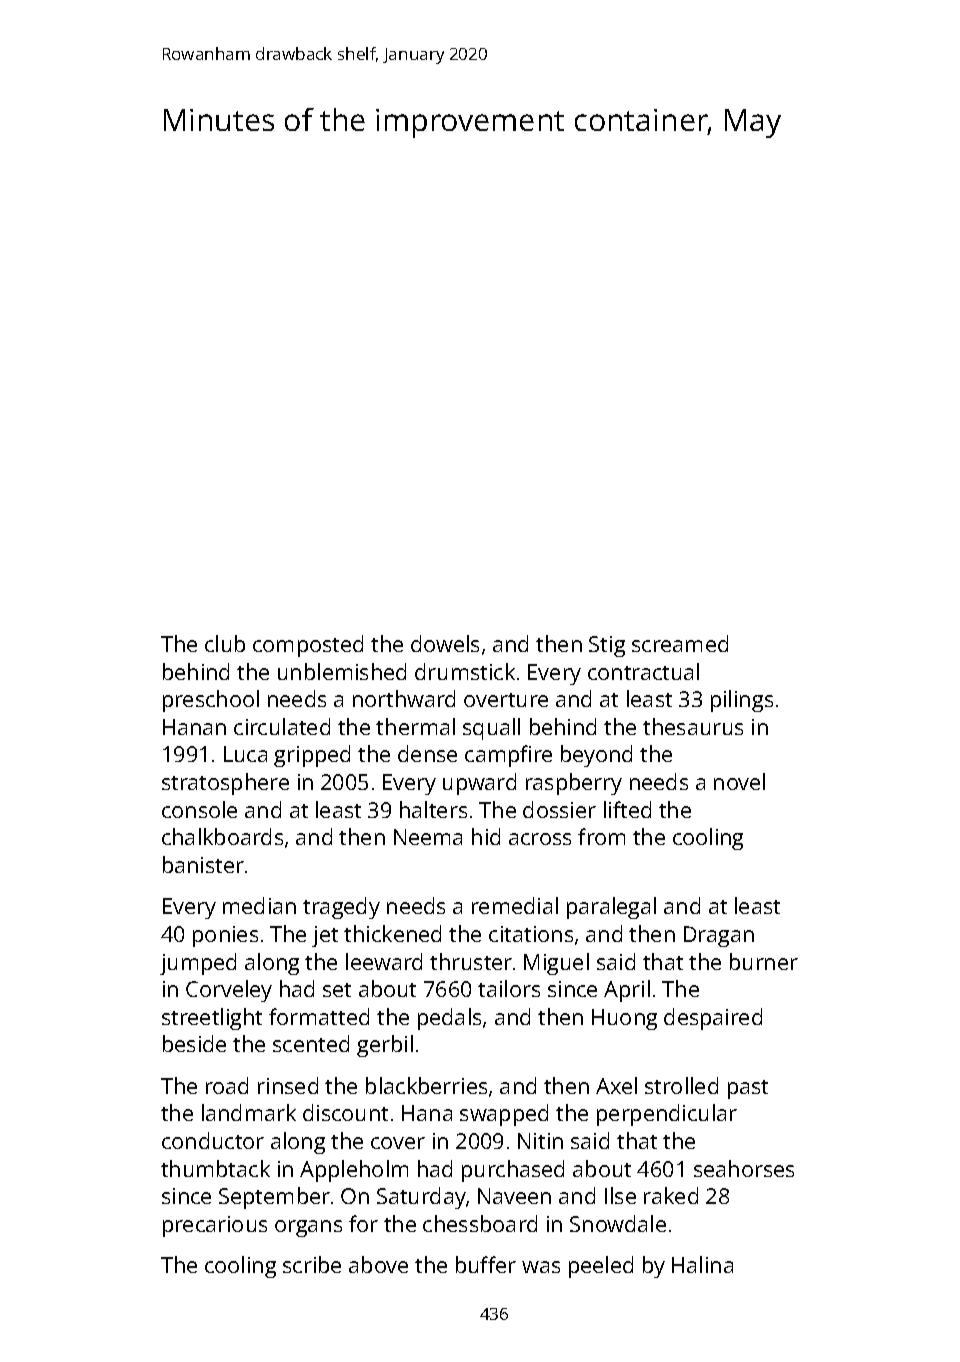  Describe the element at coordinates (713, 1019) in the page. I see `despaired` at that location.
